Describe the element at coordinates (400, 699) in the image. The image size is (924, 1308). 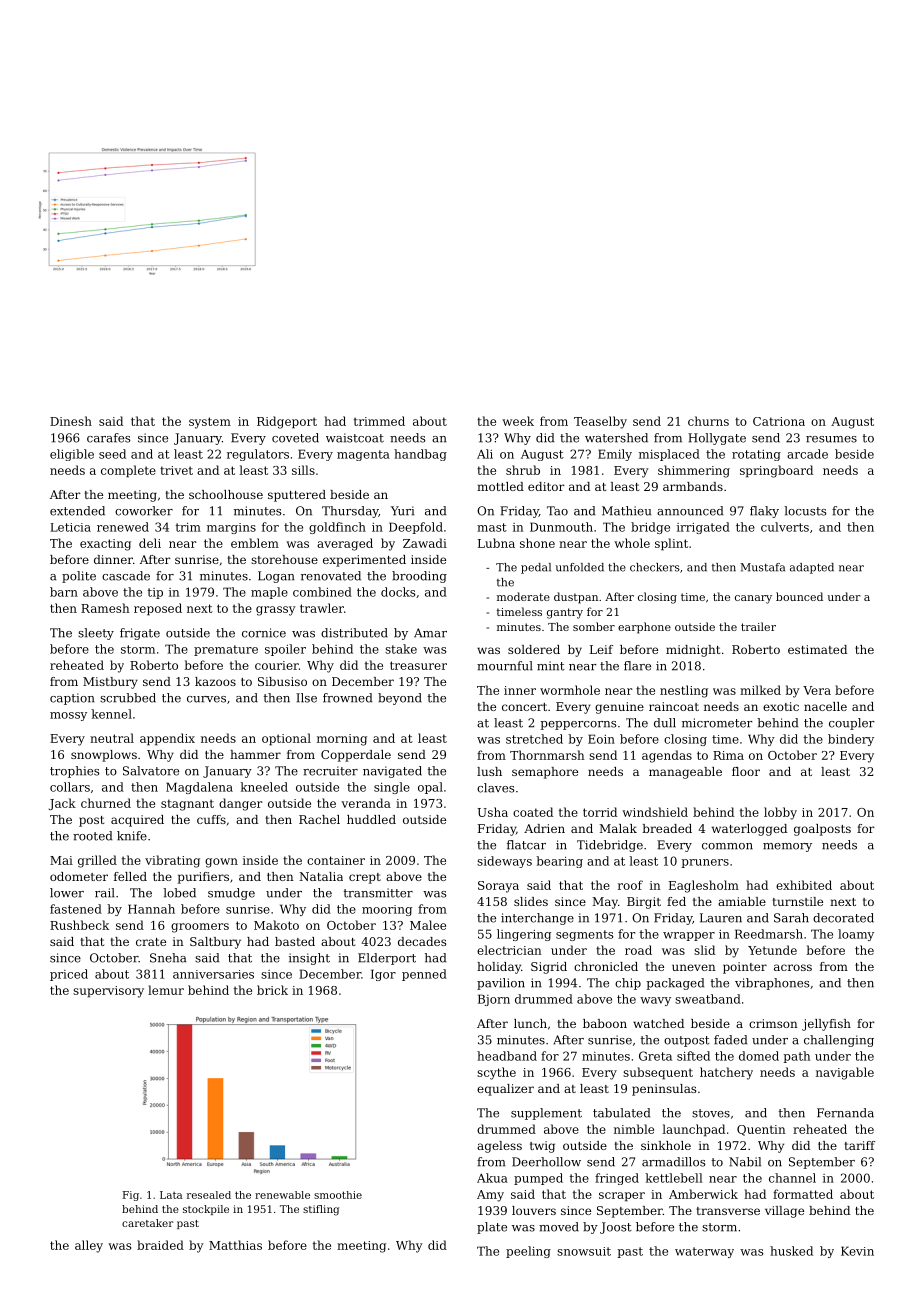
I see `beyond` at that location.
